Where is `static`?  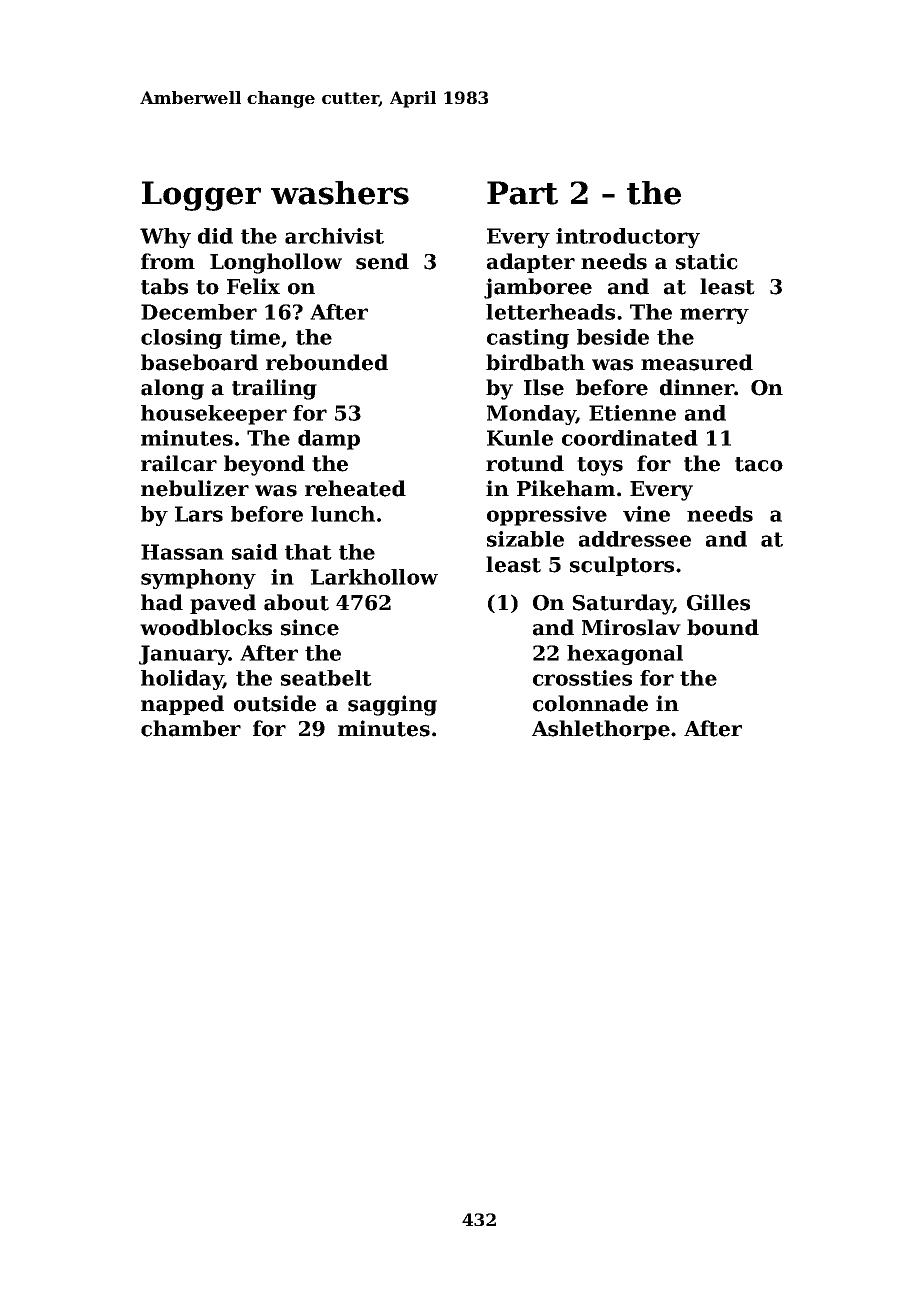
static is located at coordinates (707, 261).
